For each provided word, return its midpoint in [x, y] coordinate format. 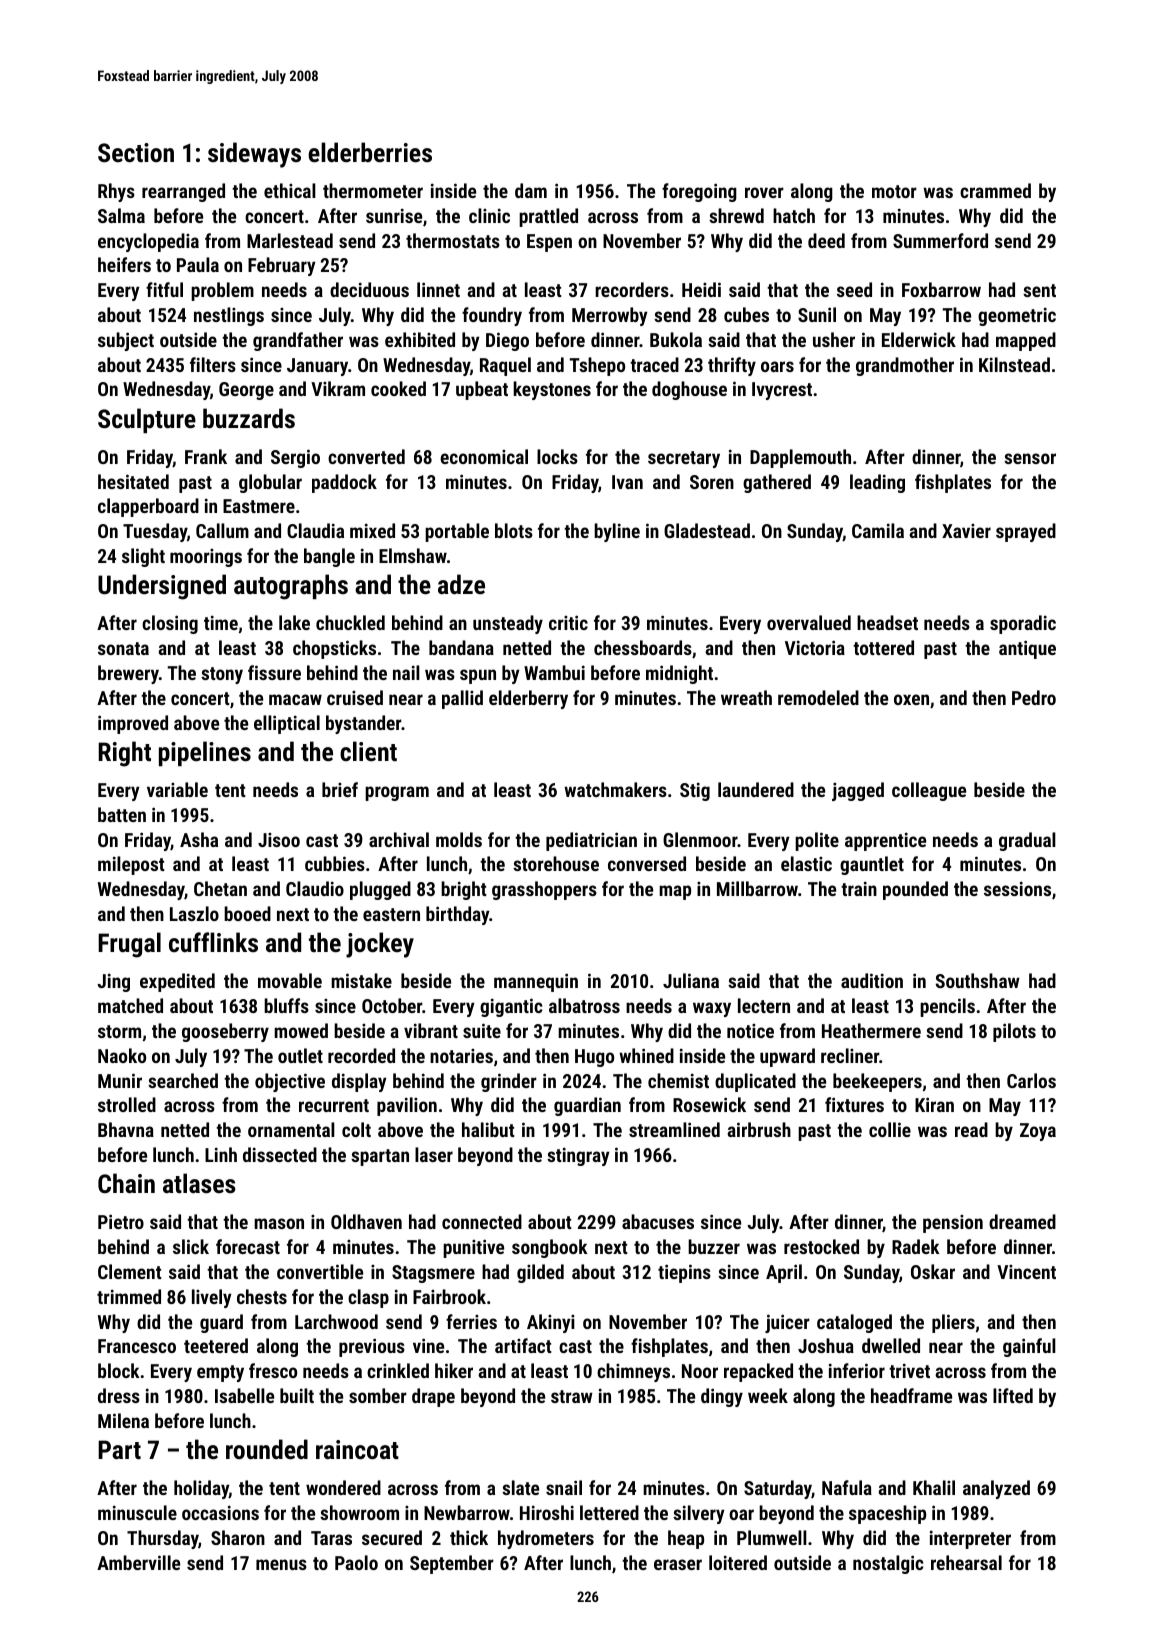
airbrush [759, 1129]
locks [557, 456]
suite [482, 1030]
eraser [678, 1564]
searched [183, 1080]
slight [143, 557]
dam [531, 190]
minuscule [137, 1512]
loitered [738, 1562]
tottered [883, 647]
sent [1039, 290]
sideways [254, 155]
